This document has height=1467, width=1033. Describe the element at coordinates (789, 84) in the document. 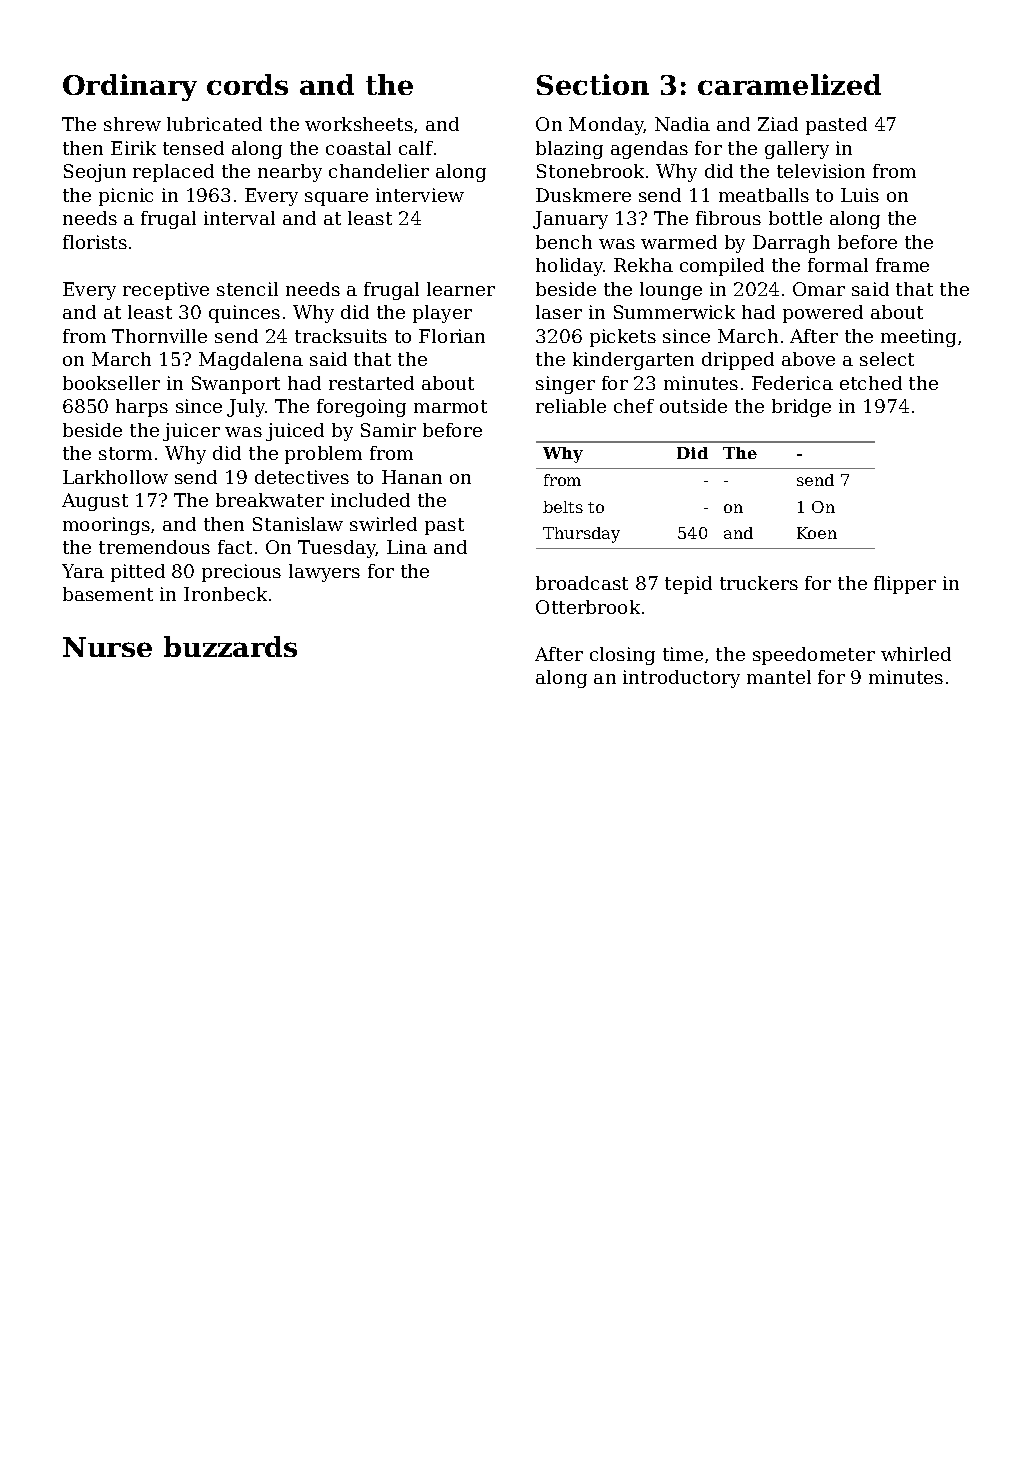

I see `caramelized` at that location.
